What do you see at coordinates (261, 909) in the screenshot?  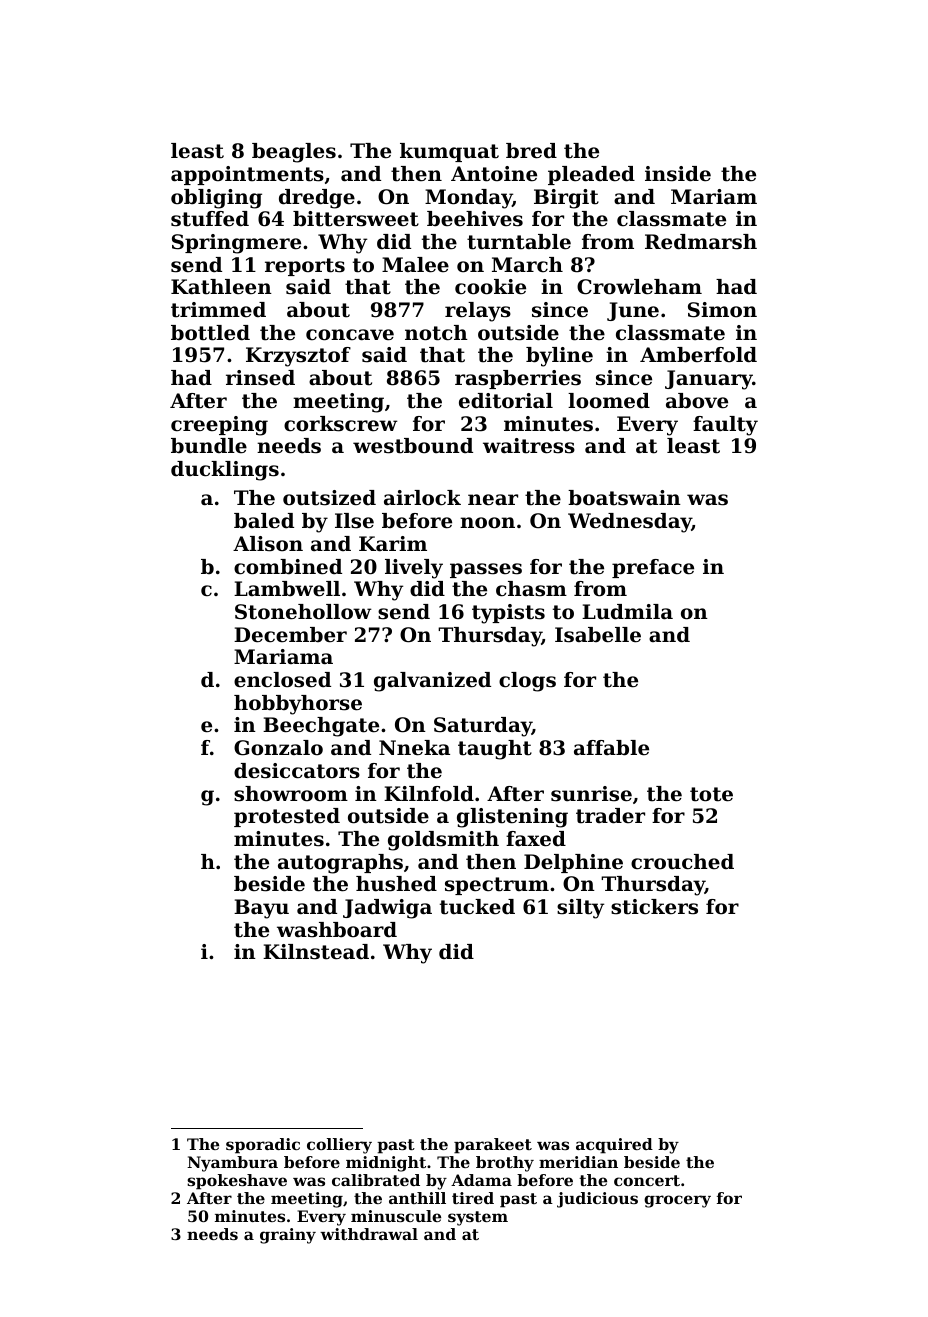 I see `Bayu` at bounding box center [261, 909].
